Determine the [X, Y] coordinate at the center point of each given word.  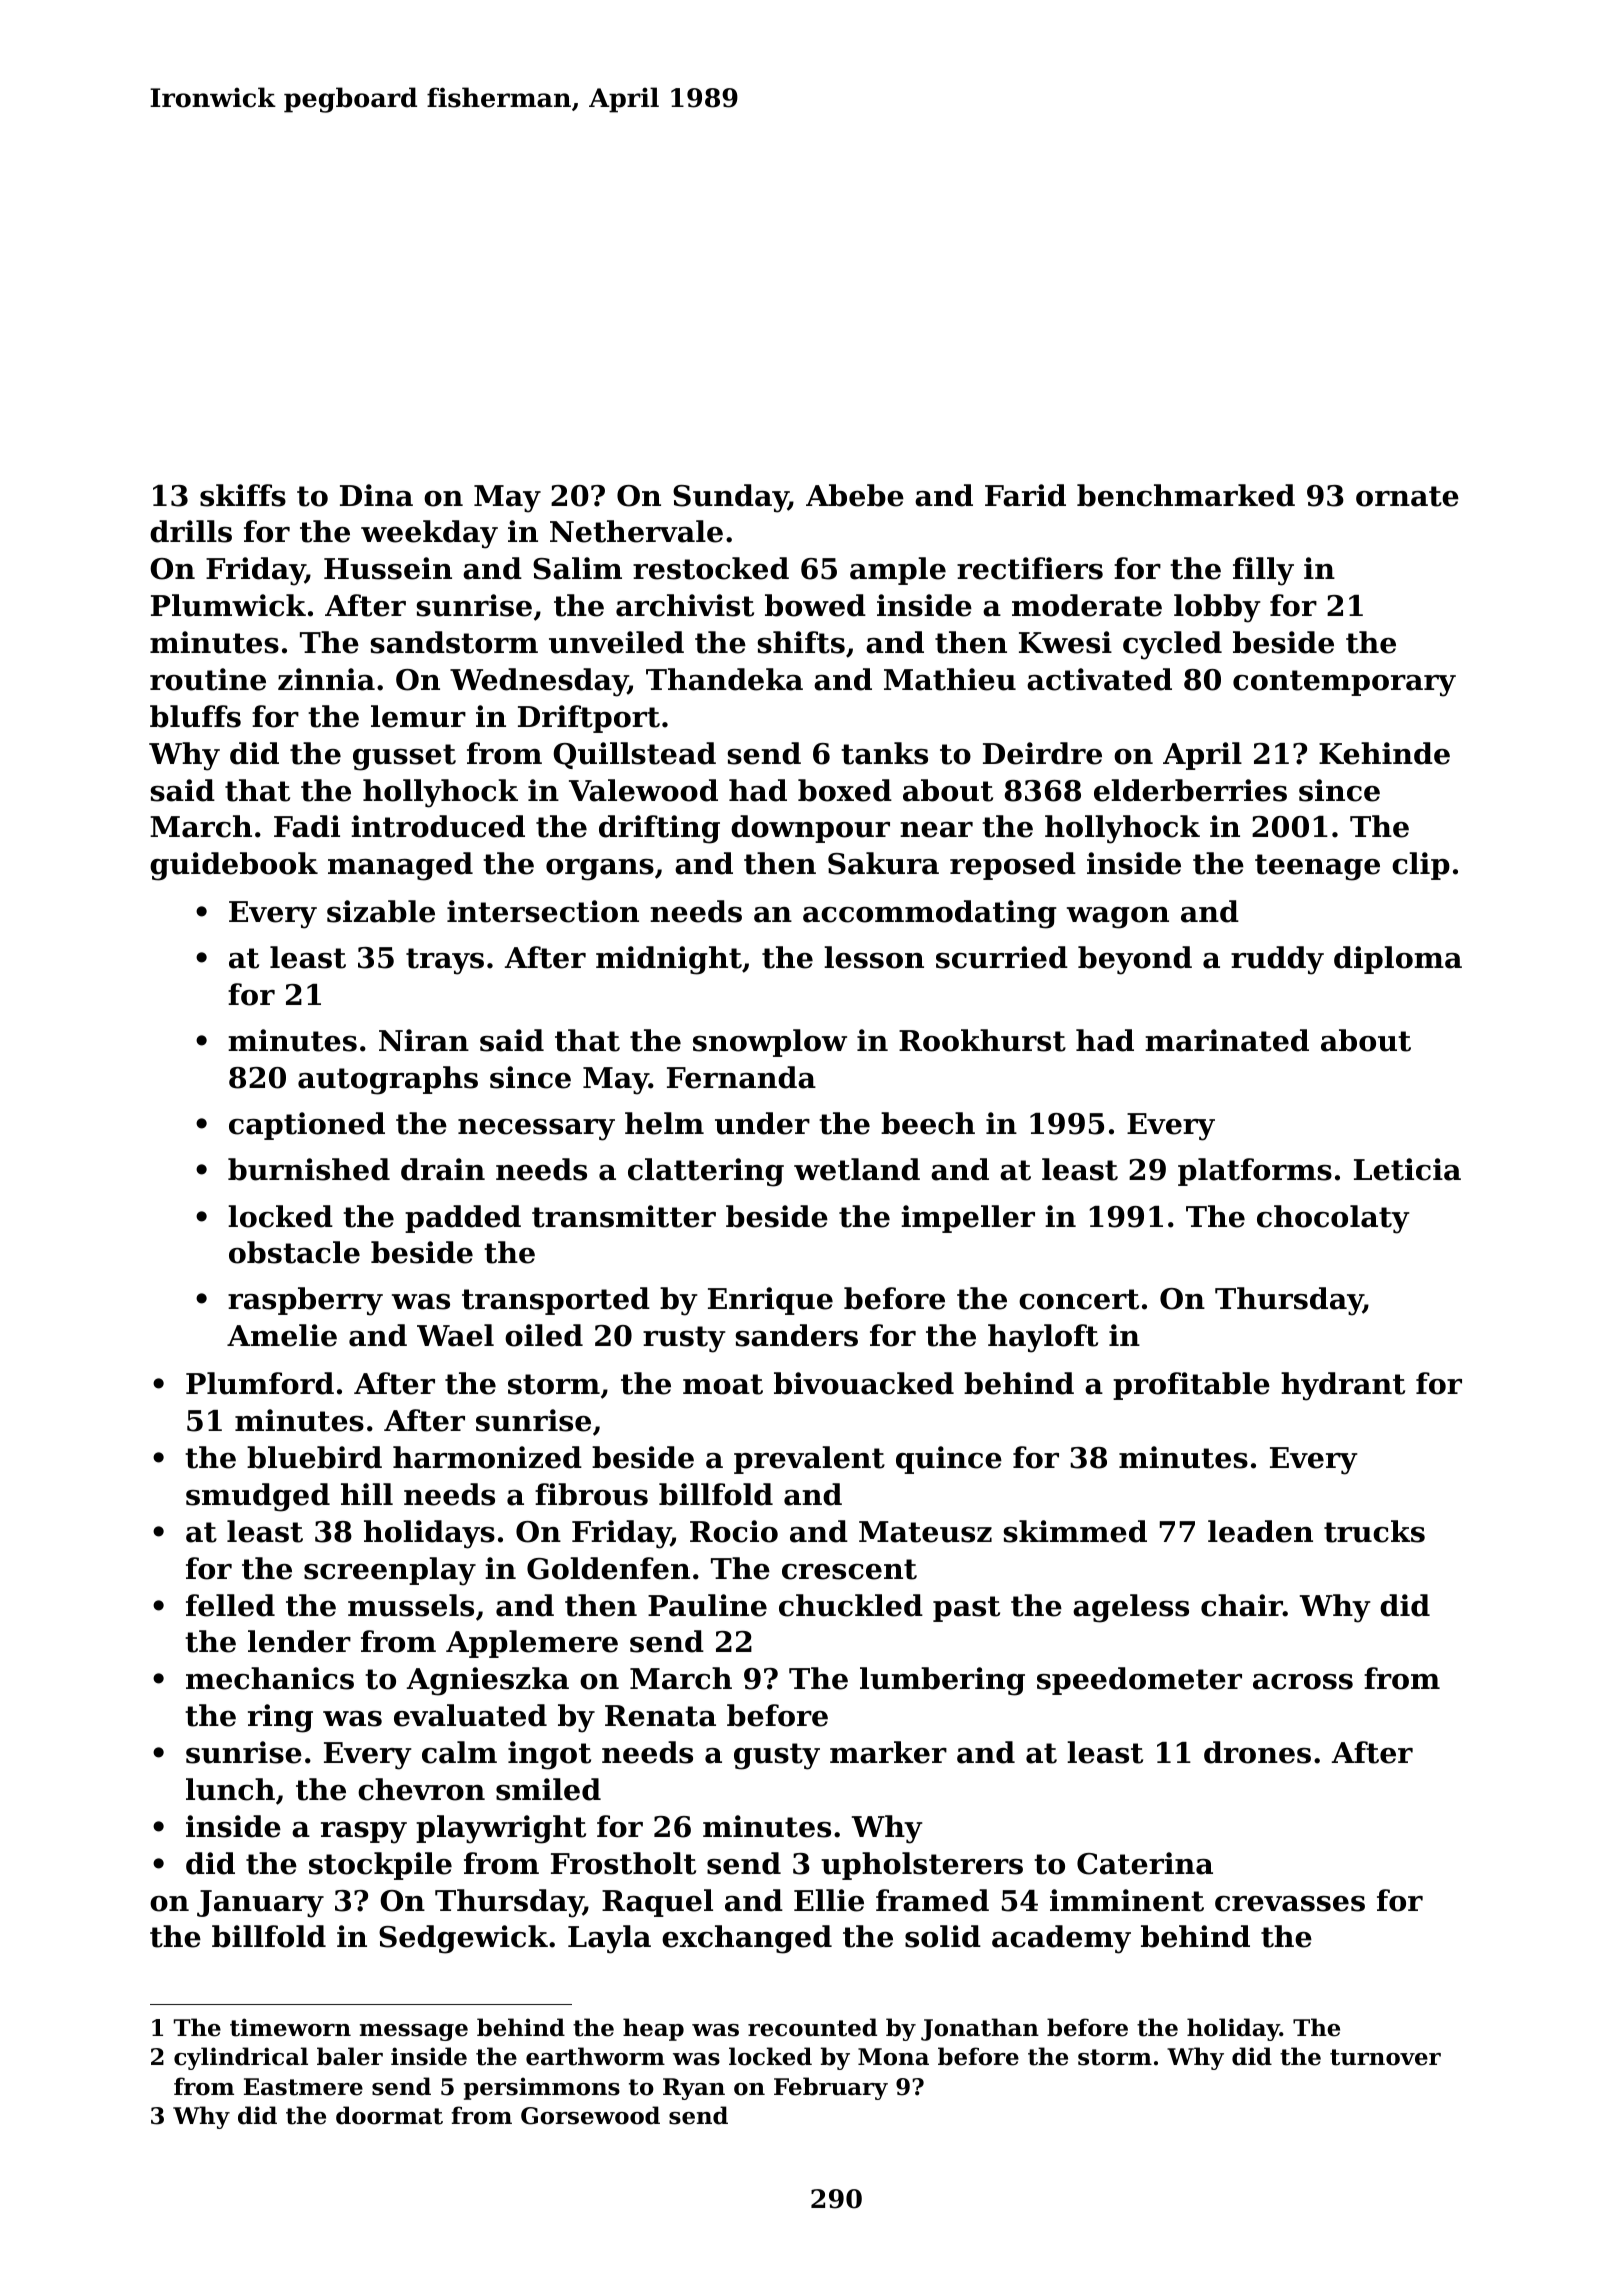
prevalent [809, 1460]
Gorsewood [590, 2115]
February [831, 2088]
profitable [1191, 1386]
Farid [1025, 495]
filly [1263, 571]
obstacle [294, 1252]
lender [299, 1641]
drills [191, 531]
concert [1079, 1299]
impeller [968, 1219]
